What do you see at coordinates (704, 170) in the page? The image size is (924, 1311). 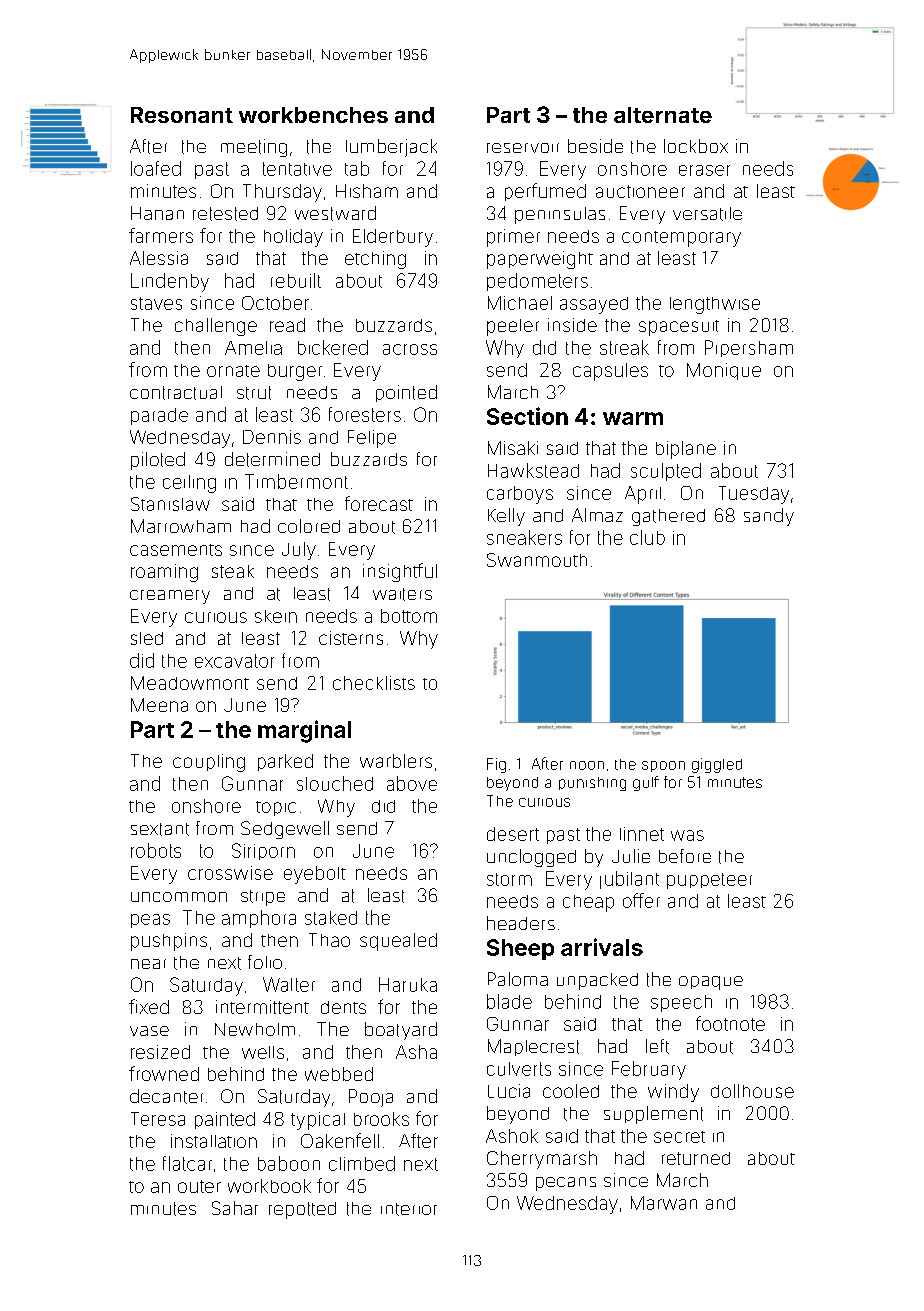 I see `eraser` at bounding box center [704, 170].
